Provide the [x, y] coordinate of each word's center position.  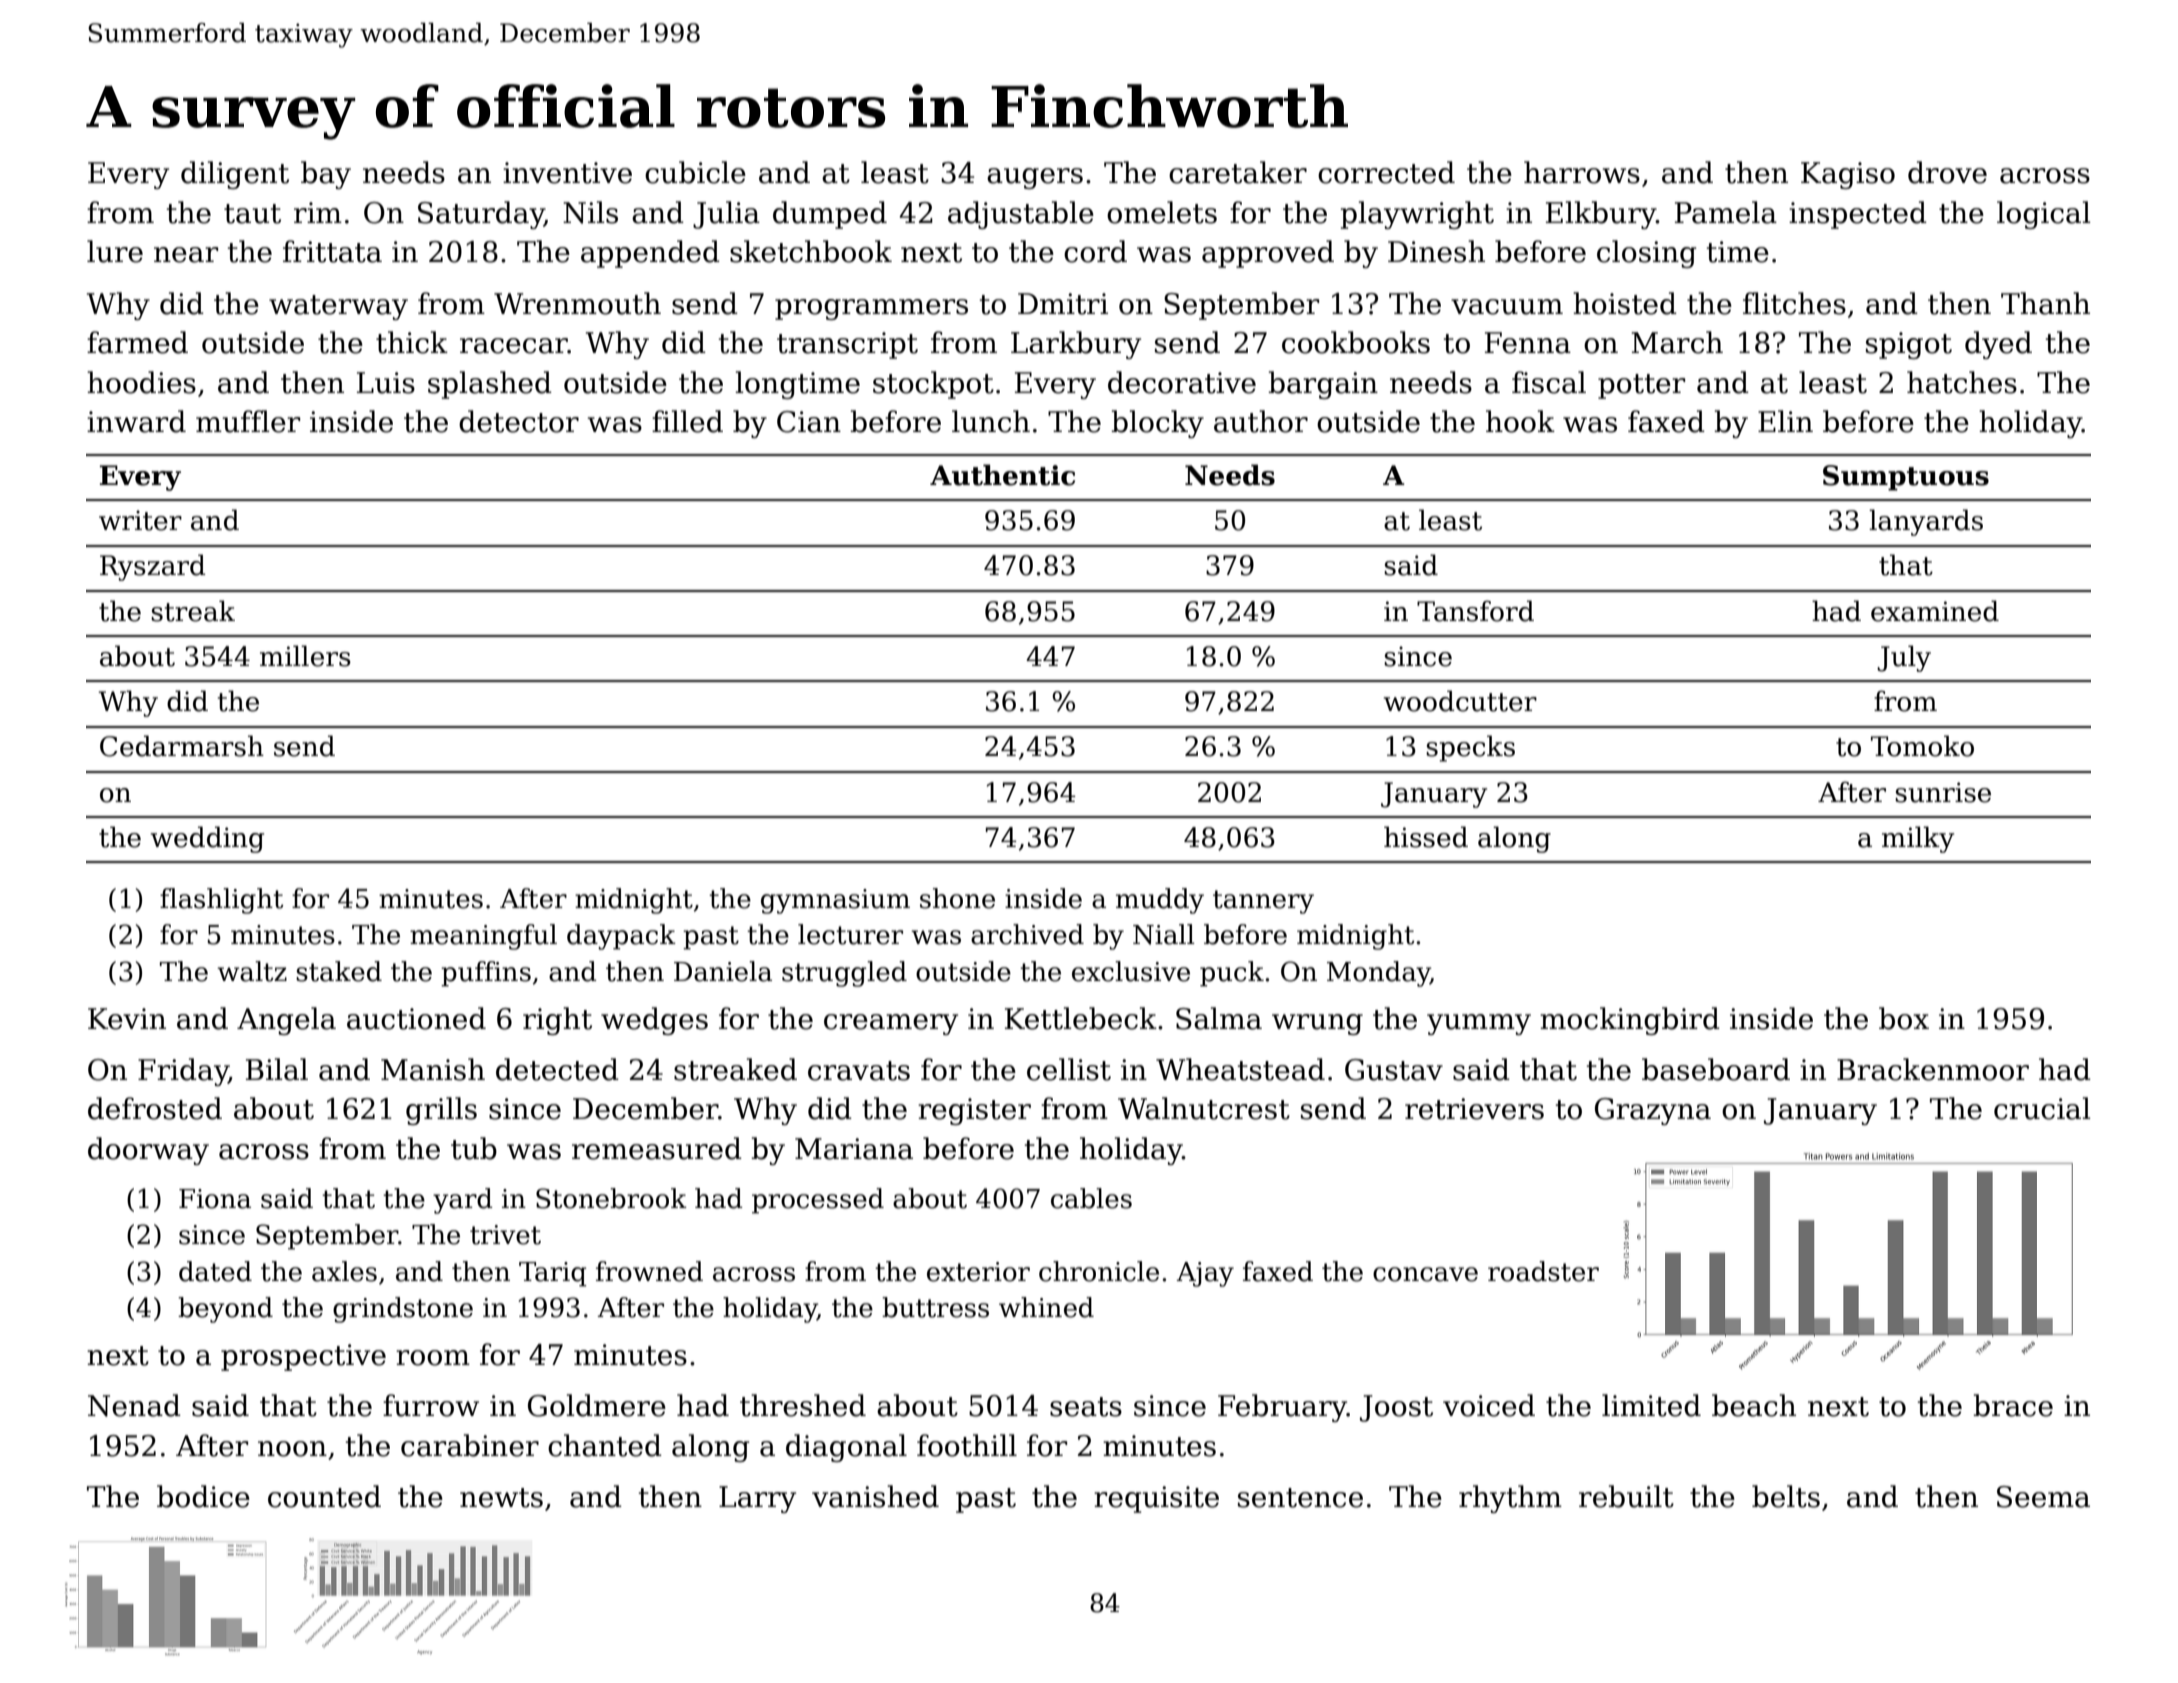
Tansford [1475, 611]
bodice [203, 1496]
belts [1786, 1496]
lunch [991, 421]
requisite [1156, 1499]
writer [140, 520]
